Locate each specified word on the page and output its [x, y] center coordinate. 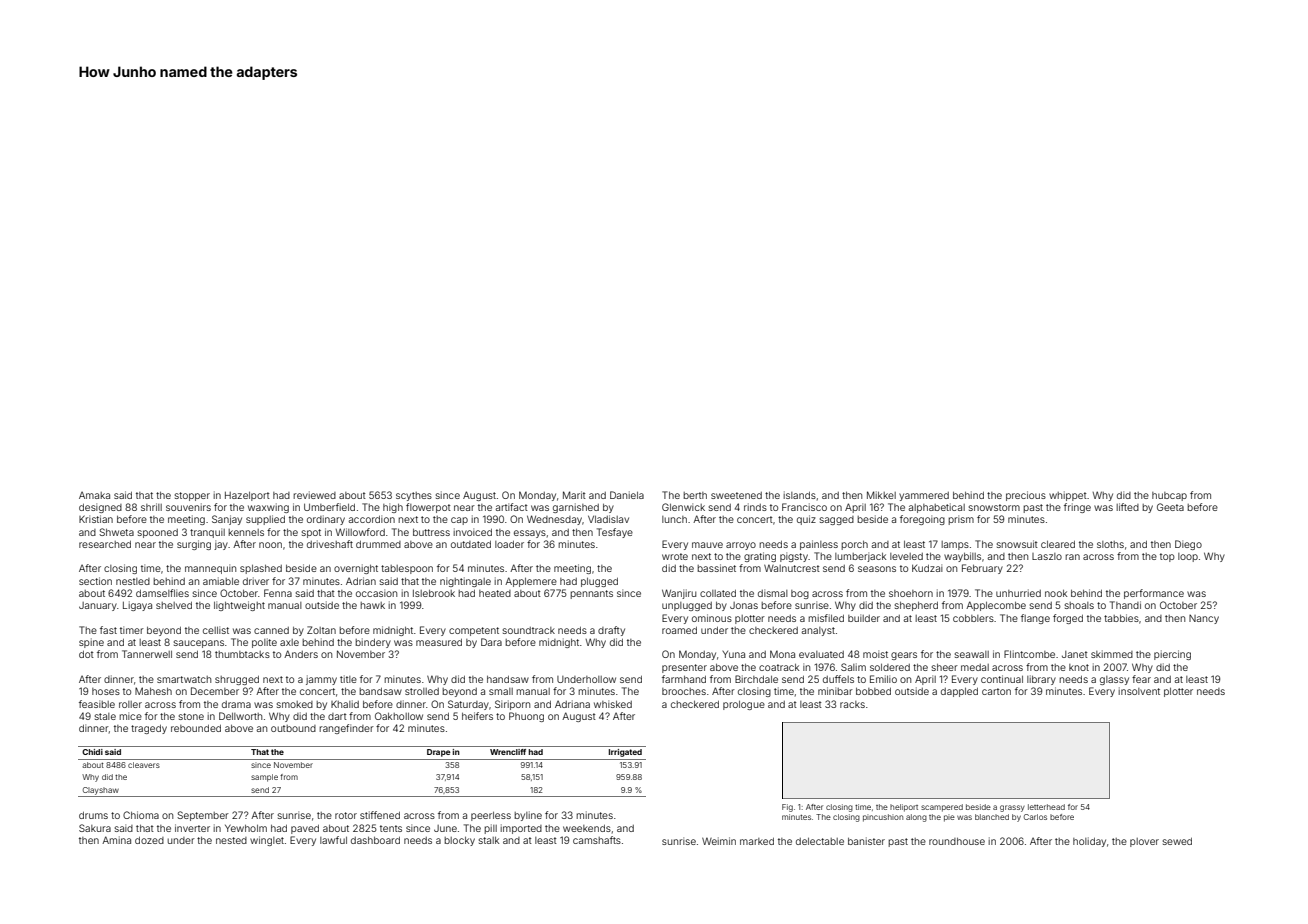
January [98, 606]
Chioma [141, 815]
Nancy [1204, 619]
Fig [787, 808]
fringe [1077, 508]
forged [1068, 619]
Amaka [94, 495]
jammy [321, 680]
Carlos [1035, 817]
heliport [904, 808]
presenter [684, 668]
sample [264, 778]
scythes [414, 496]
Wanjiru [679, 594]
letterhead [1046, 807]
